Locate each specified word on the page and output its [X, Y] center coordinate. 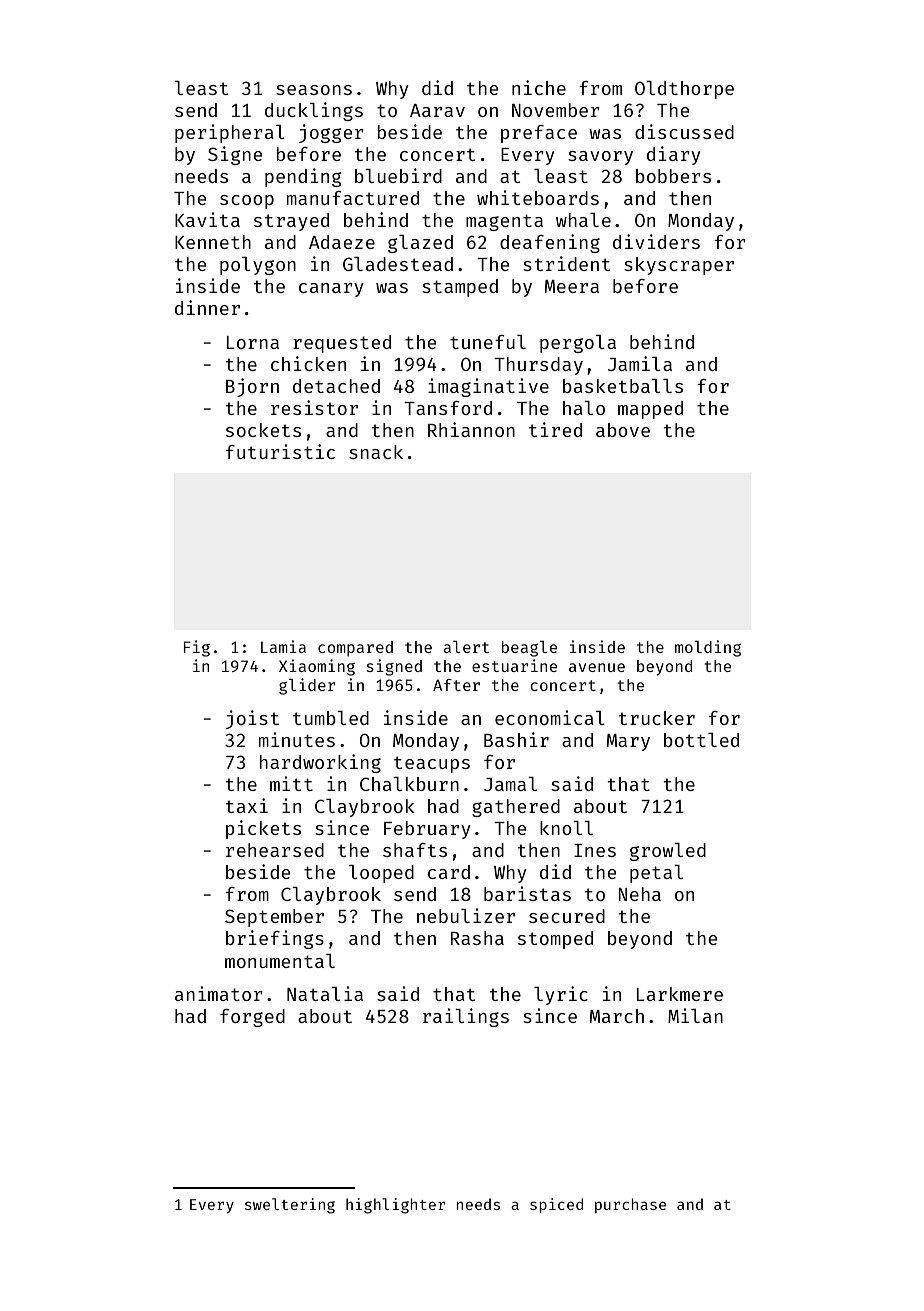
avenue [597, 667]
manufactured [353, 198]
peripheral [230, 133]
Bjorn [252, 387]
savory [600, 158]
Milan [695, 1015]
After [456, 685]
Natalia [325, 993]
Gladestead [398, 264]
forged [252, 1018]
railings [466, 1017]
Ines [595, 850]
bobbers [673, 176]
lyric [561, 995]
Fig [197, 648]
